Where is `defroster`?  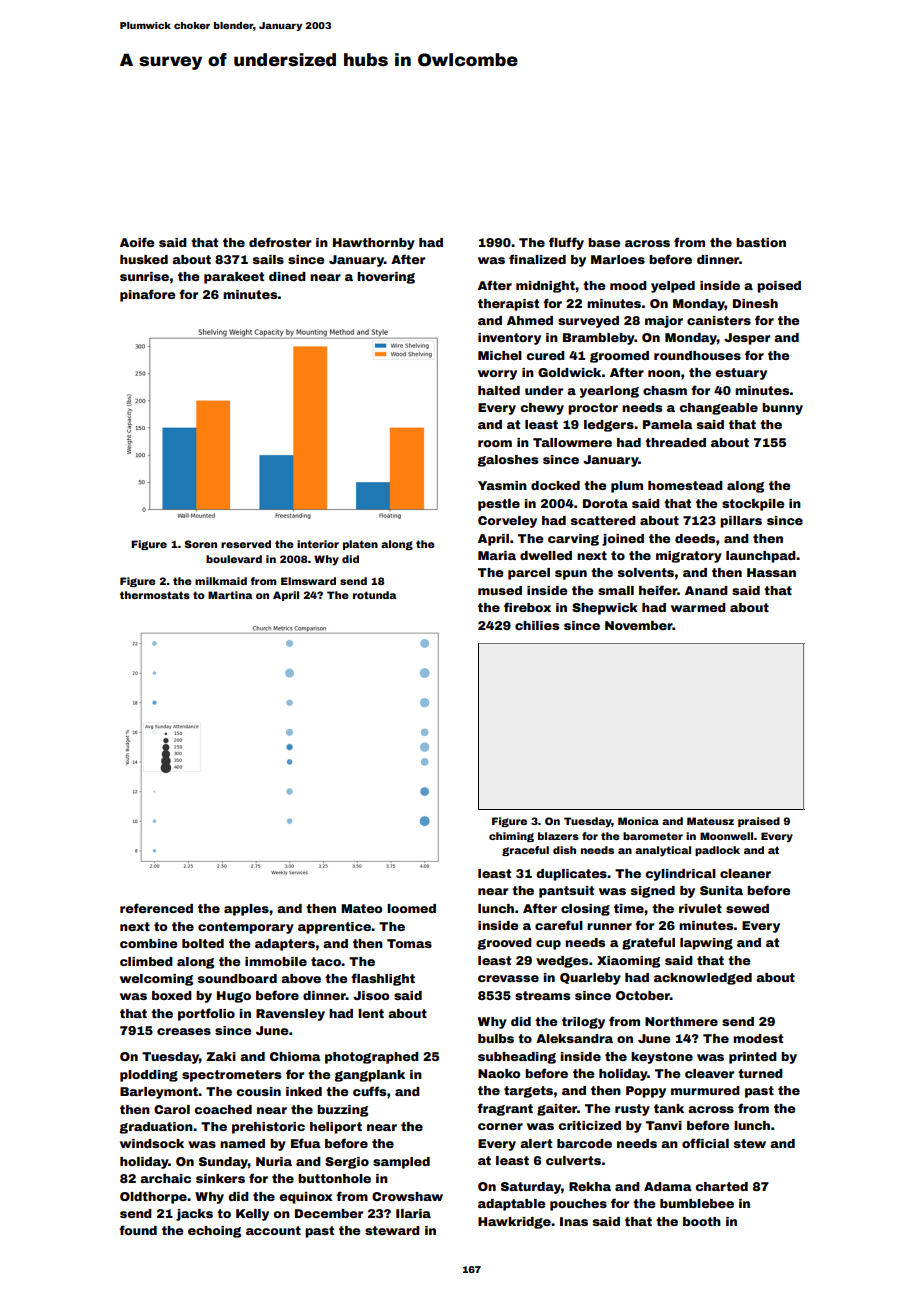
defroster is located at coordinates (280, 242).
